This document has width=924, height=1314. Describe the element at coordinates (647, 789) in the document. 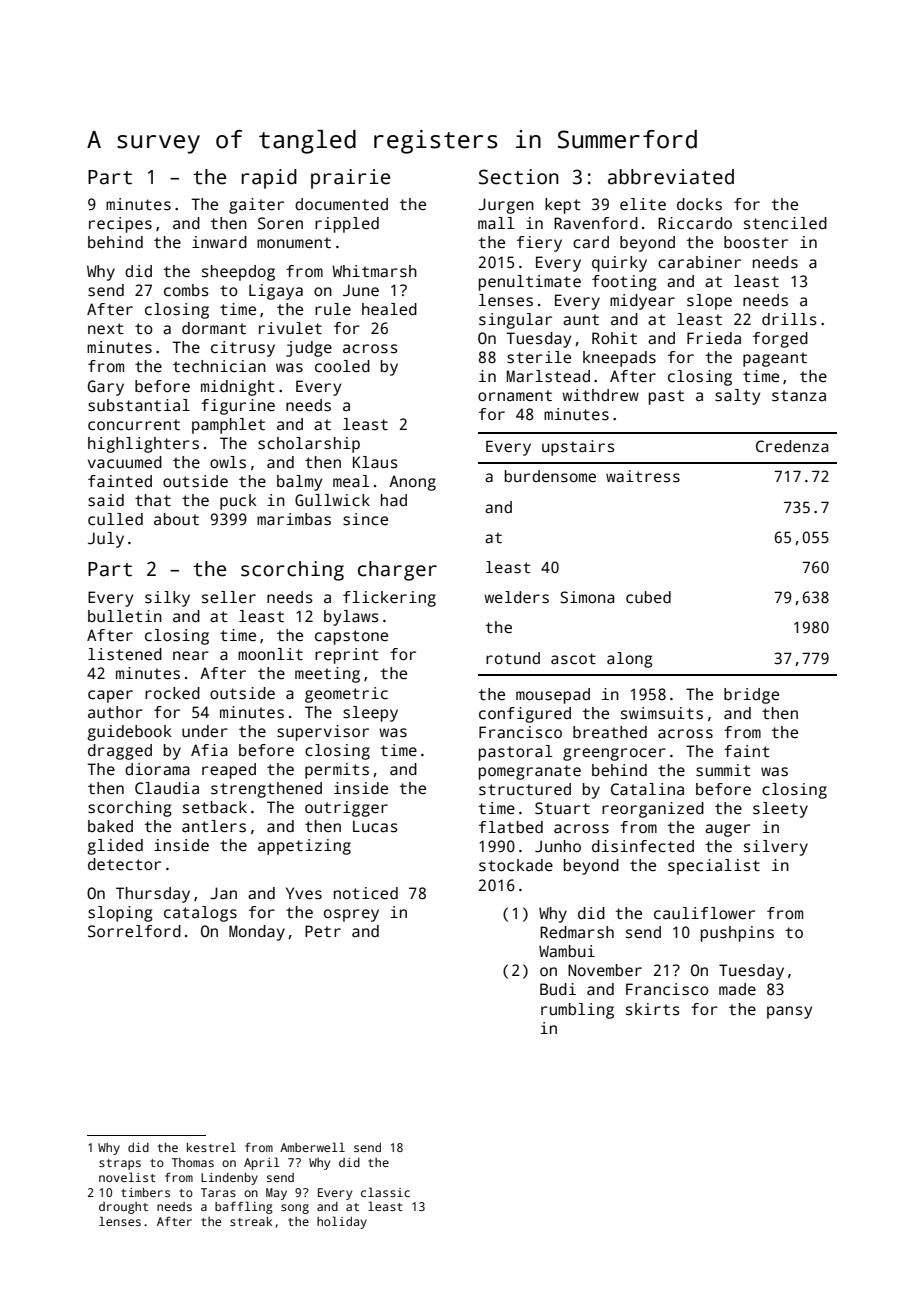

I see `Catalina` at that location.
